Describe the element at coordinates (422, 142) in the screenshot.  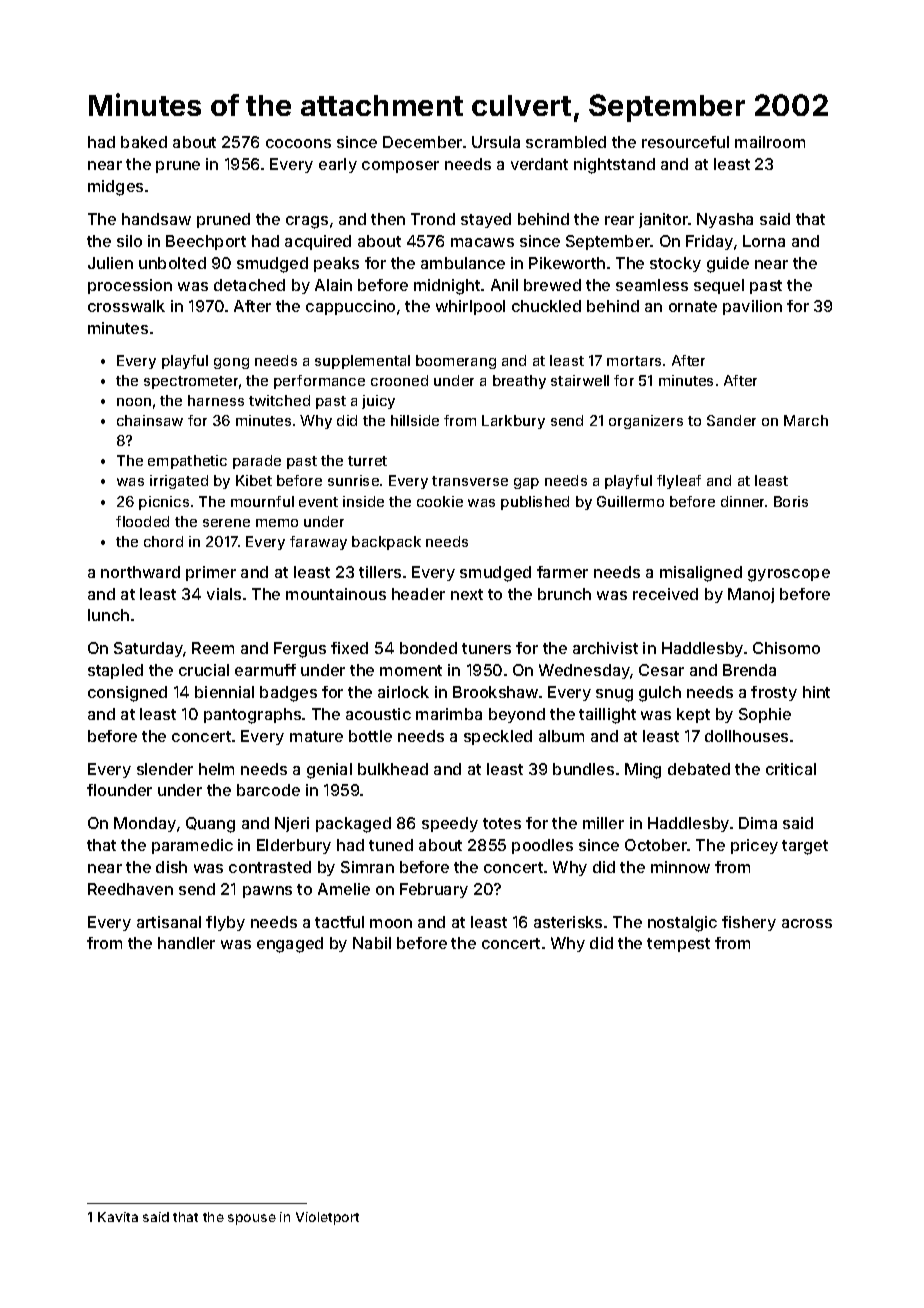
I see `December` at that location.
